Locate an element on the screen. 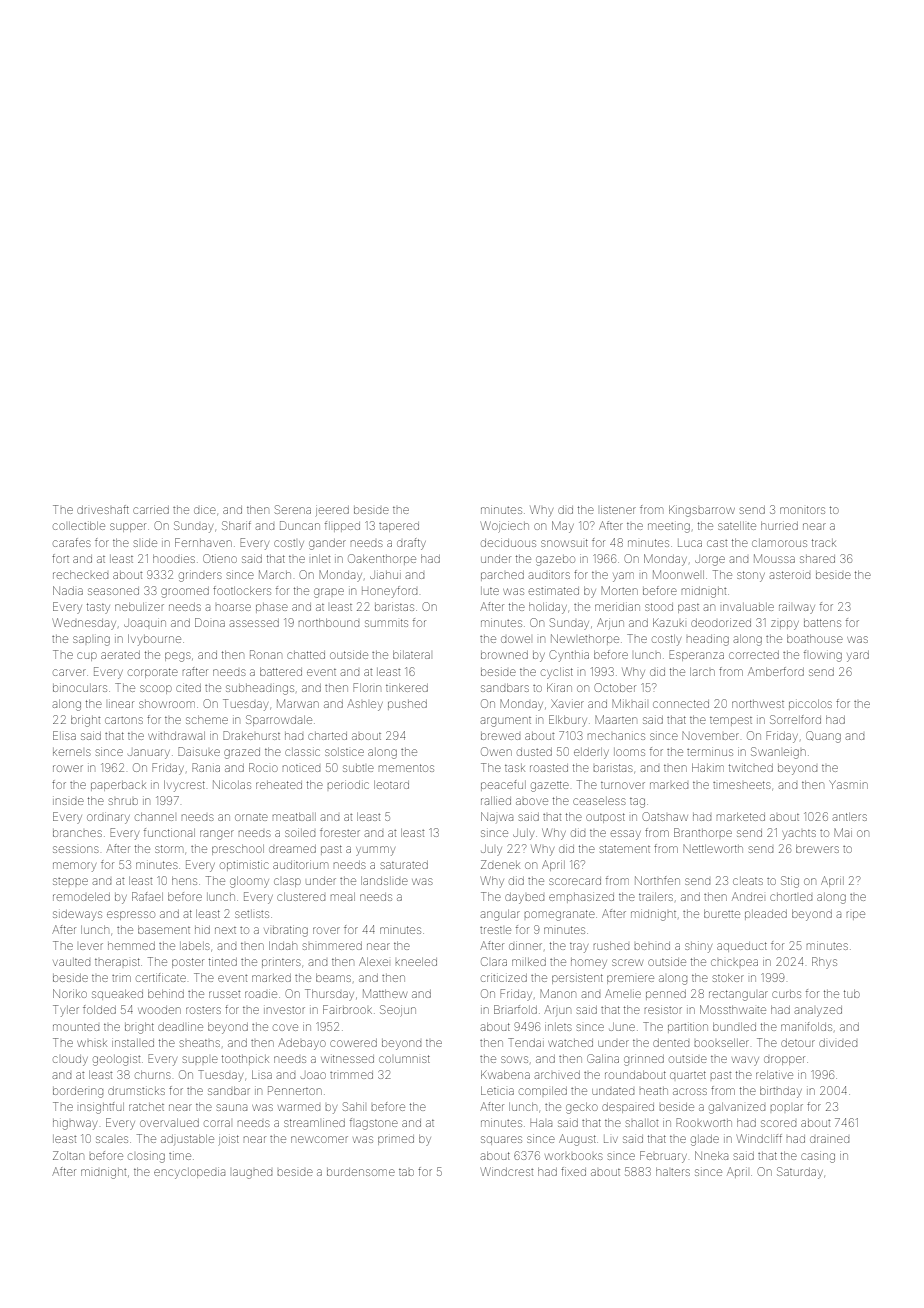  russet is located at coordinates (224, 994).
